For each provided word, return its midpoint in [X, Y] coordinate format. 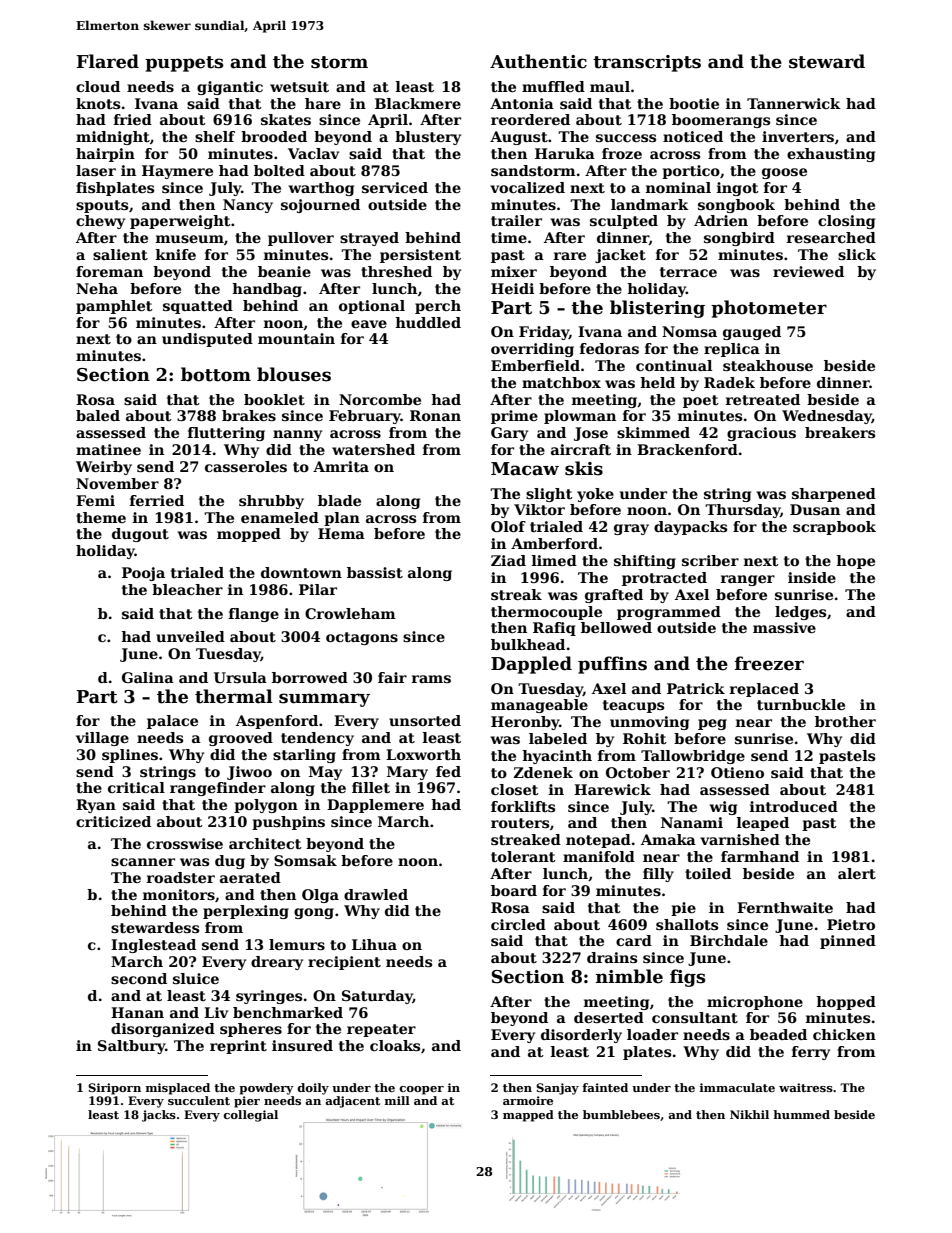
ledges [800, 613]
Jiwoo [249, 773]
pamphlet [114, 307]
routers [520, 823]
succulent [199, 1100]
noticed [693, 136]
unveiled [190, 636]
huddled [428, 322]
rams [431, 679]
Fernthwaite [785, 907]
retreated [763, 399]
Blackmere [418, 103]
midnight [113, 138]
